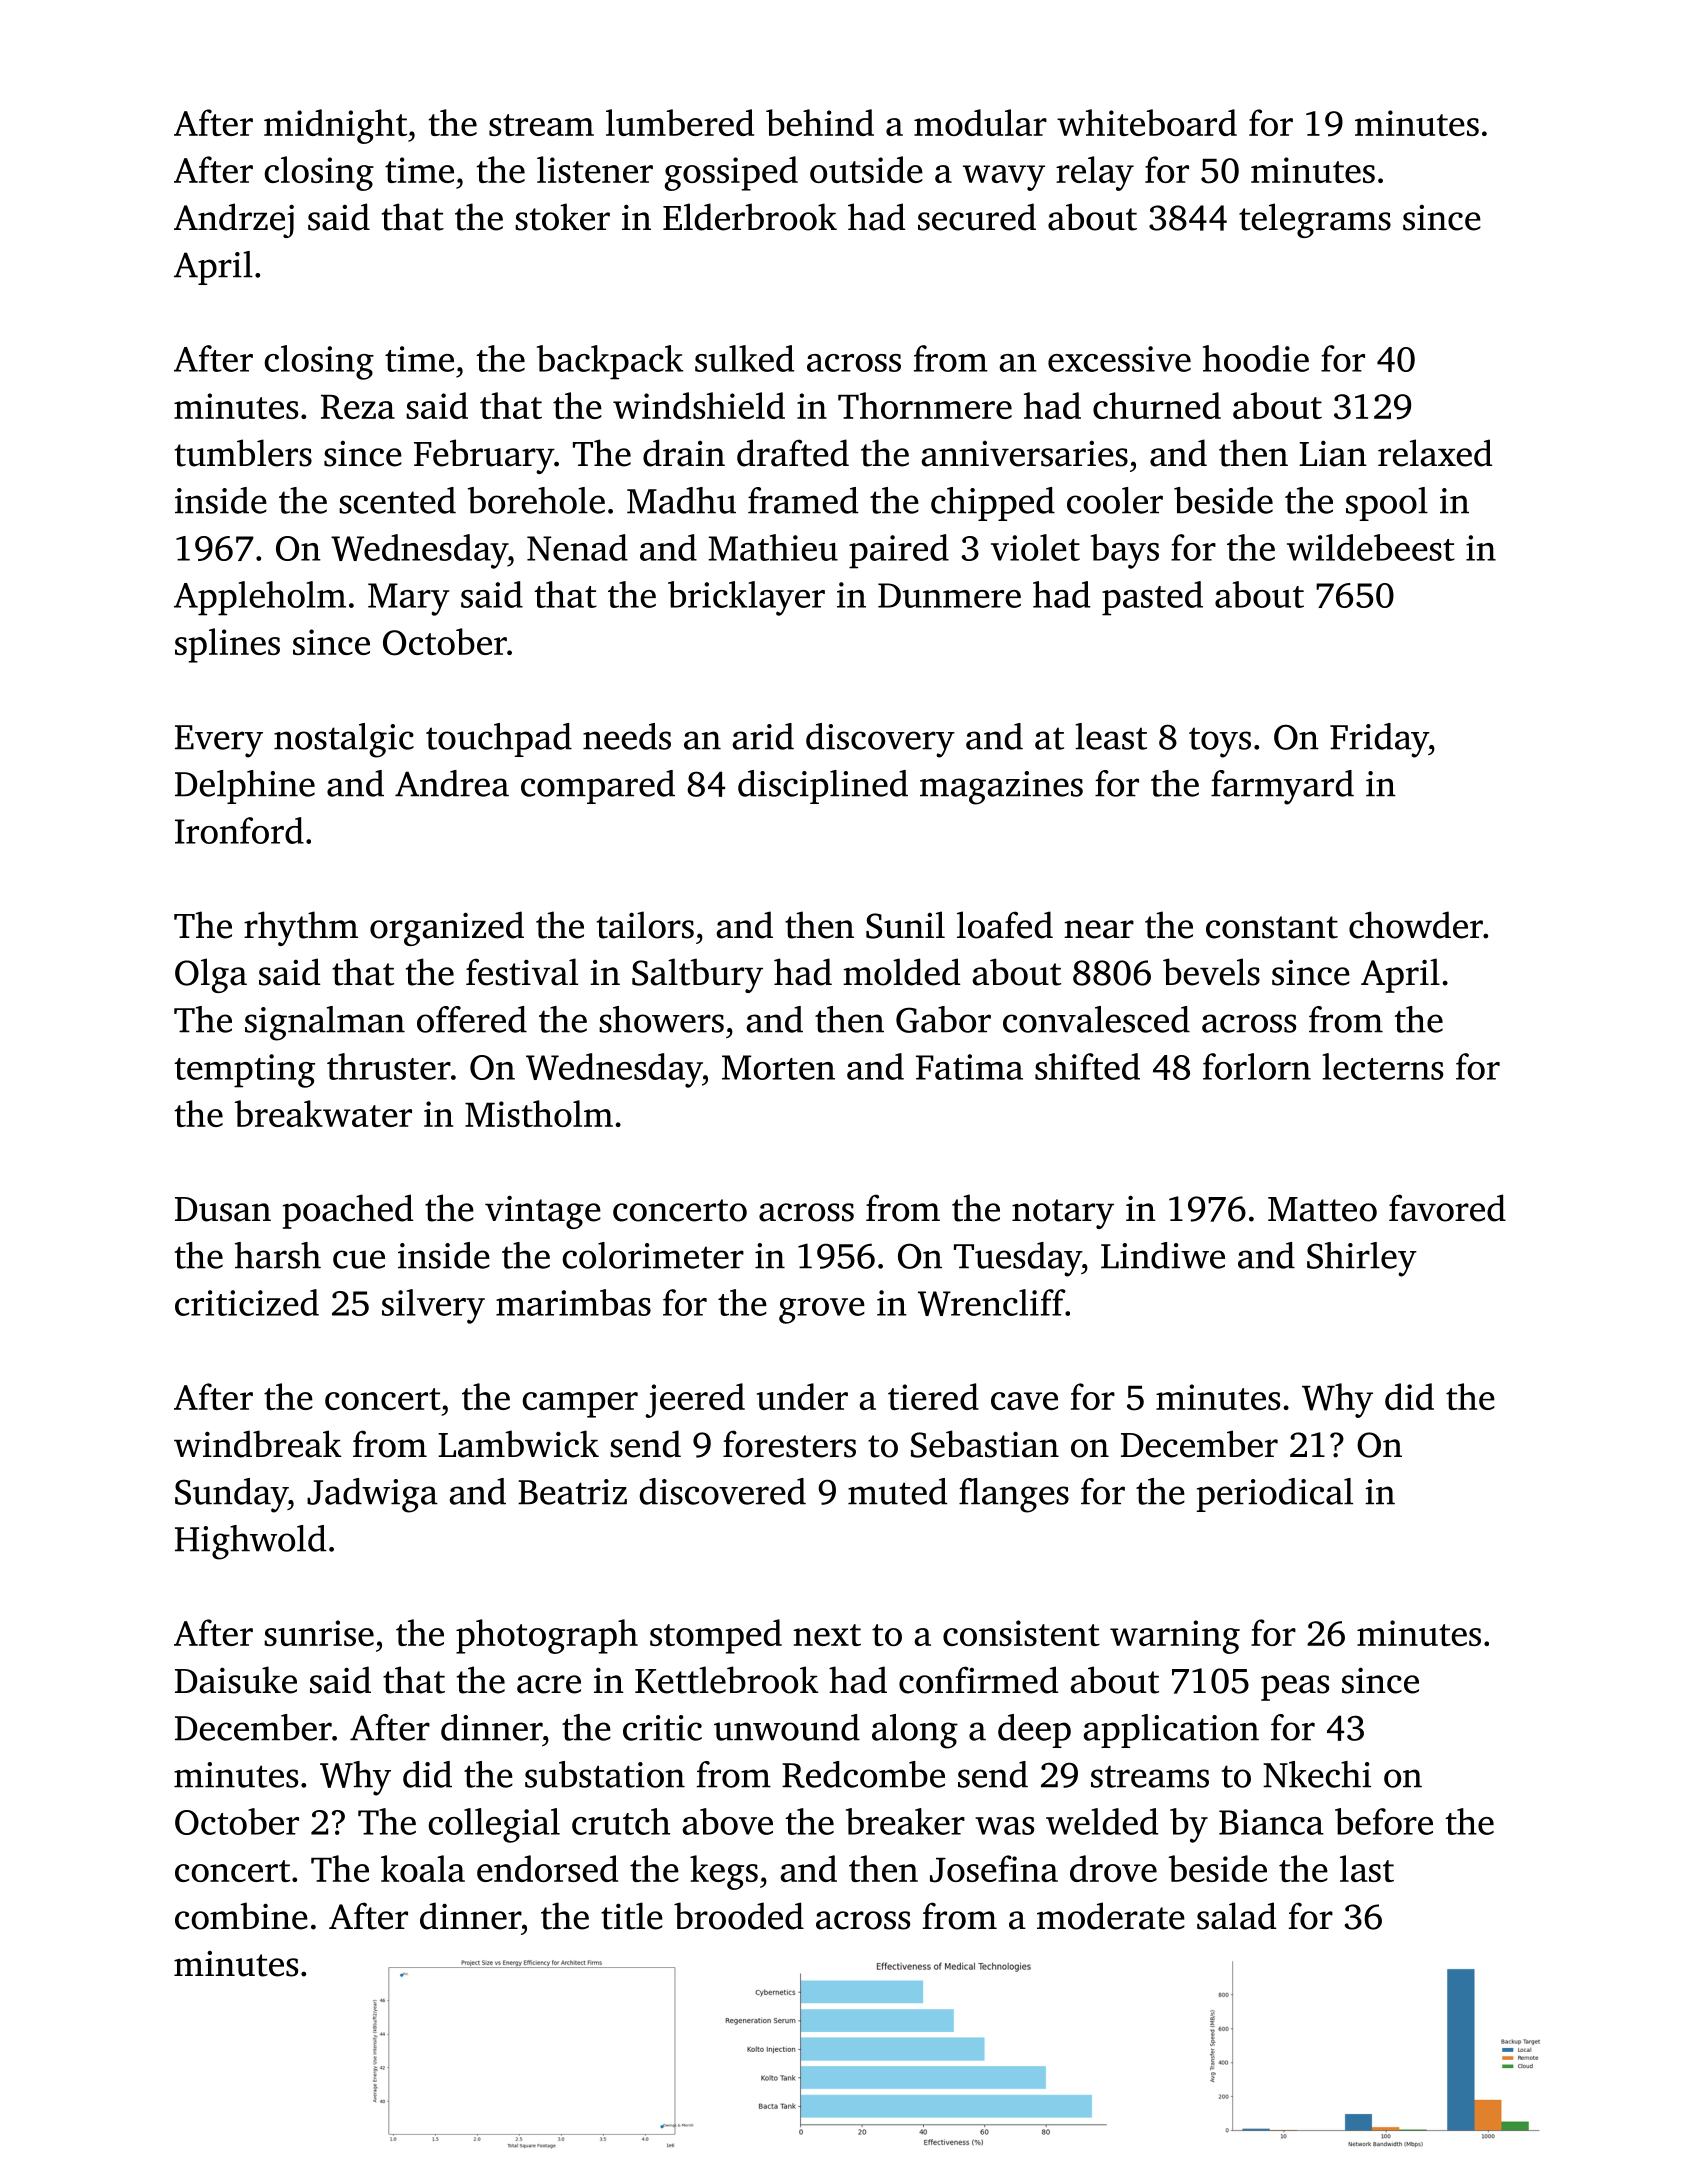  What do you see at coordinates (1147, 122) in the screenshot?
I see `whiteboard` at bounding box center [1147, 122].
